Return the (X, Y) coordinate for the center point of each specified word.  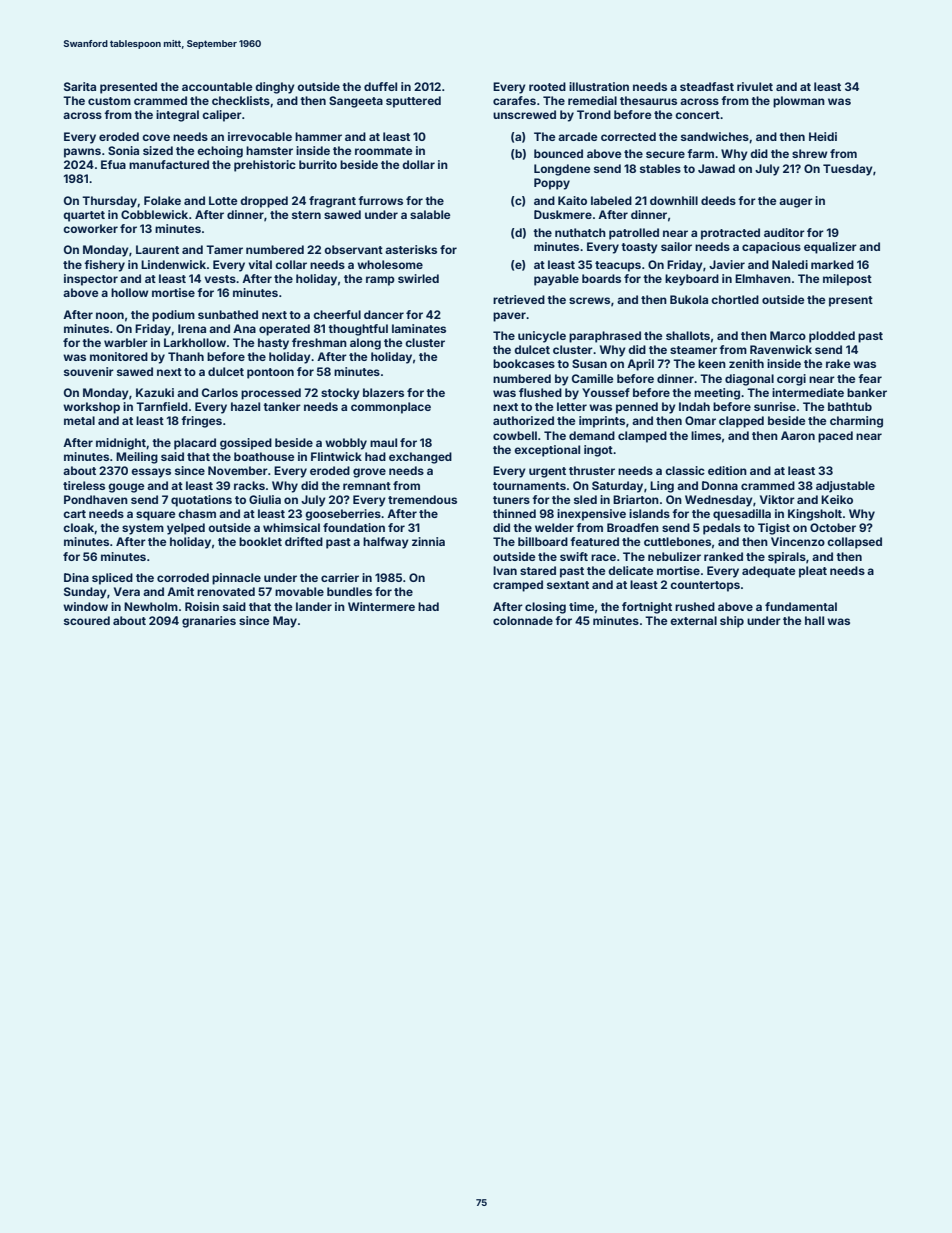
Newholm (151, 606)
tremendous (422, 499)
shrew (809, 153)
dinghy (275, 88)
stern (306, 215)
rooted (547, 86)
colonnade (523, 620)
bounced (558, 153)
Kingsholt (815, 515)
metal (79, 420)
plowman (799, 102)
